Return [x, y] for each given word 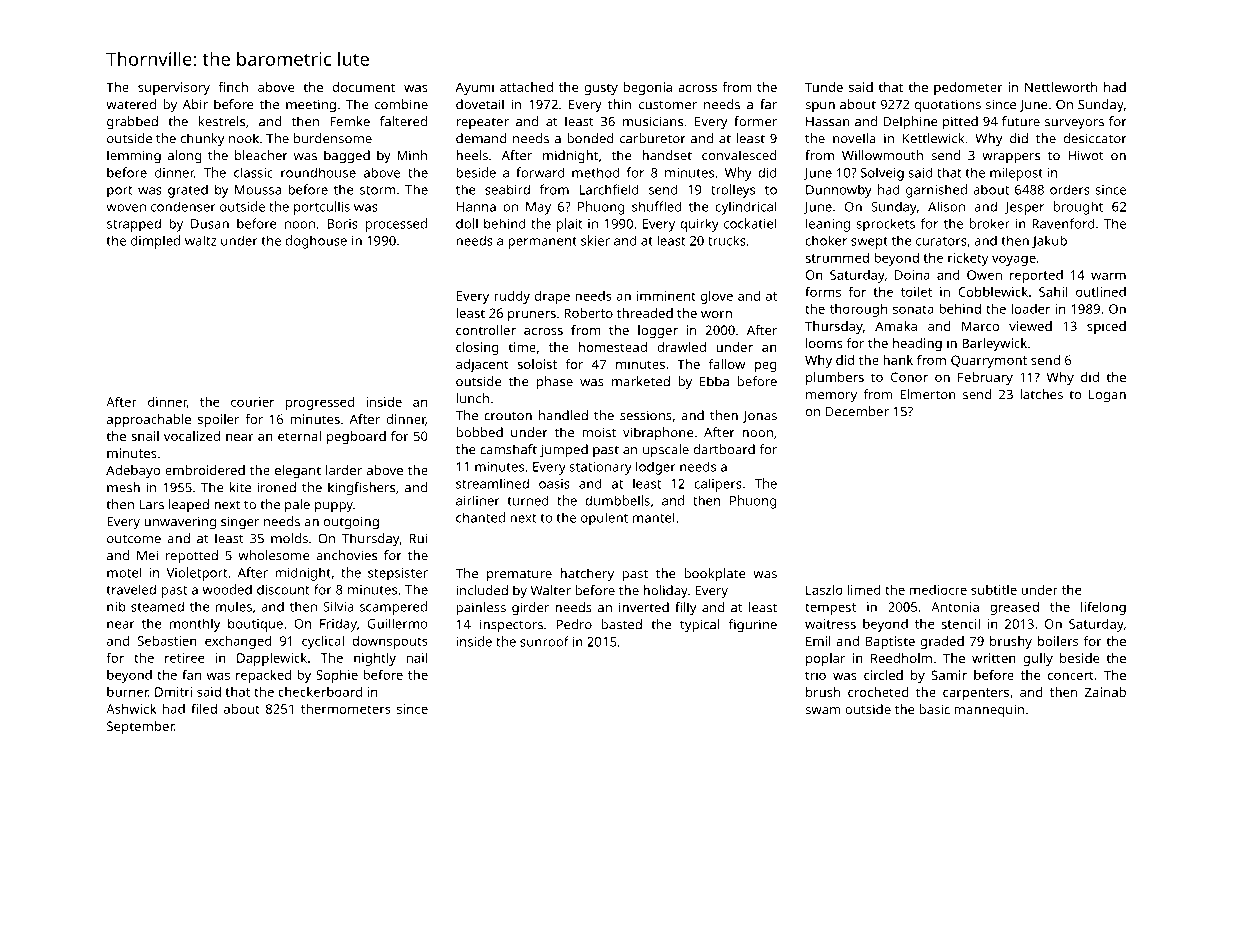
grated [188, 191]
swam [823, 711]
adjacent [482, 365]
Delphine [910, 123]
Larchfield [609, 189]
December [857, 411]
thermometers [346, 708]
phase [555, 383]
